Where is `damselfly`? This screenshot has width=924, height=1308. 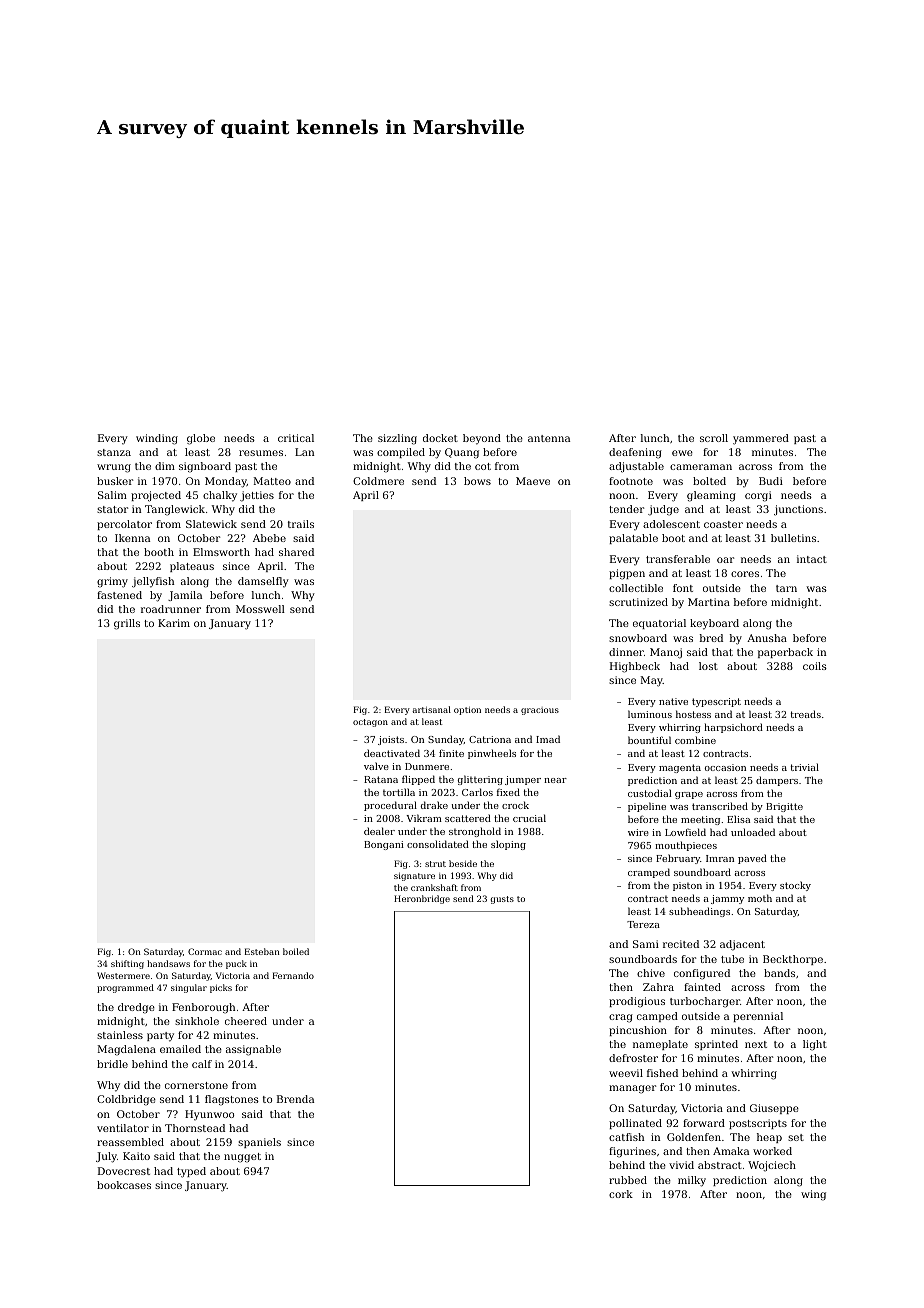 damselfly is located at coordinates (263, 582).
